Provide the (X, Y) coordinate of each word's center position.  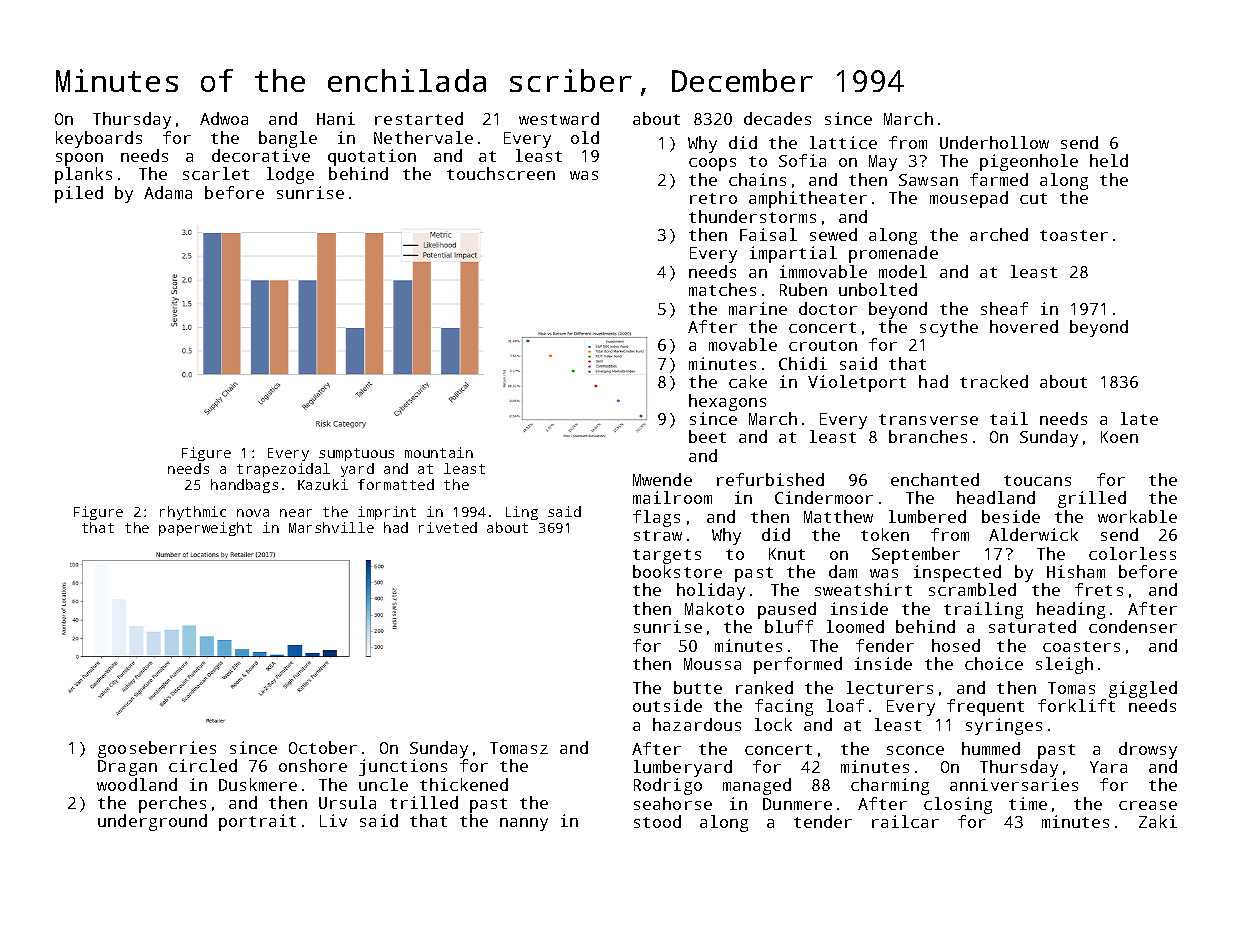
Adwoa (224, 118)
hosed (956, 645)
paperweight (205, 529)
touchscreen (501, 173)
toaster (1074, 235)
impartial (793, 254)
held (1109, 160)
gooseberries (157, 749)
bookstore (677, 571)
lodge (290, 175)
